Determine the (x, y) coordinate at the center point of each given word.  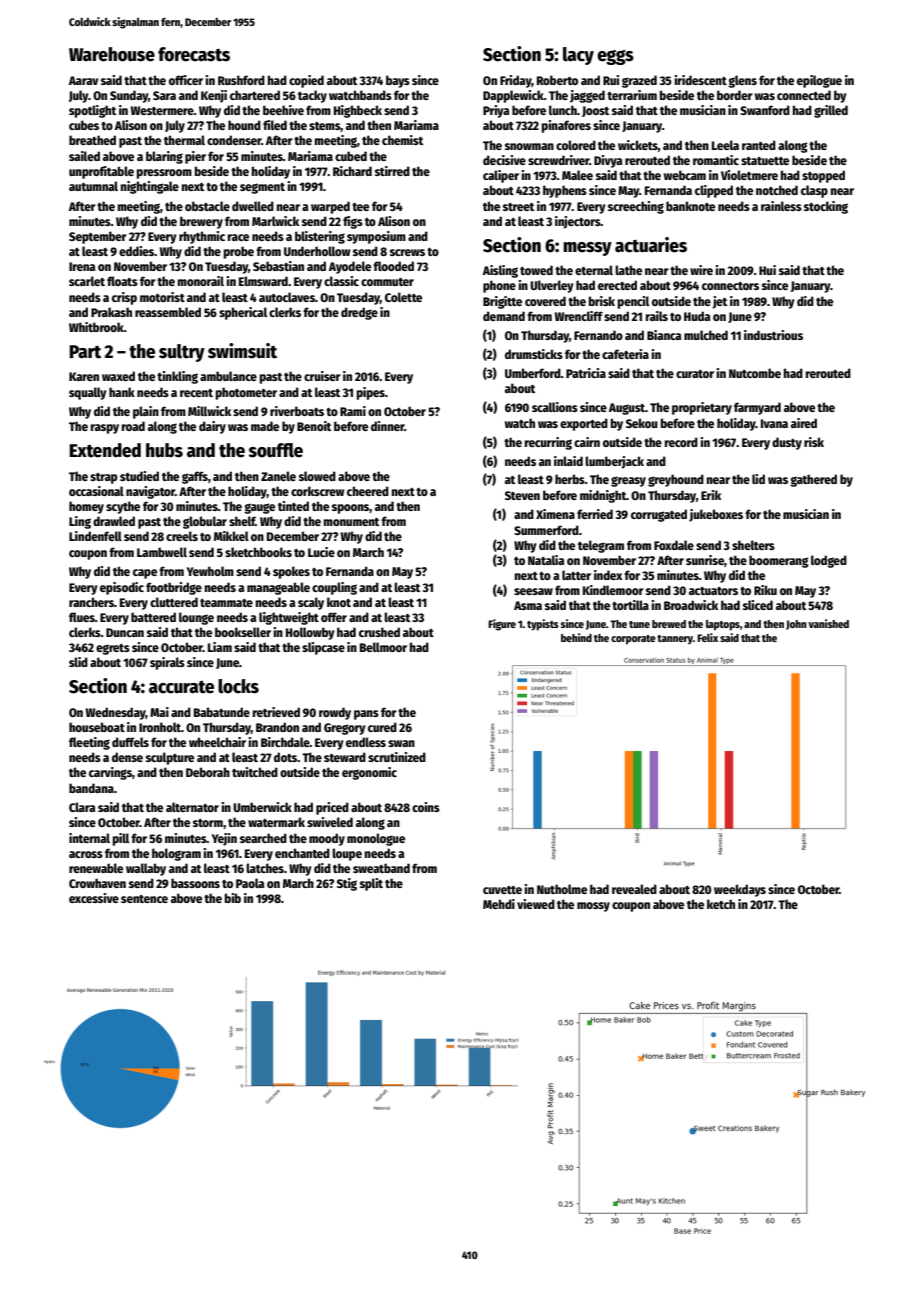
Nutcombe (755, 373)
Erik (711, 495)
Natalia (546, 560)
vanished (828, 623)
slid (78, 662)
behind (576, 637)
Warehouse (112, 54)
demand (504, 316)
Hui (767, 270)
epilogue (819, 81)
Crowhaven (97, 883)
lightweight (289, 618)
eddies (137, 251)
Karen (84, 376)
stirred (392, 171)
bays (398, 81)
